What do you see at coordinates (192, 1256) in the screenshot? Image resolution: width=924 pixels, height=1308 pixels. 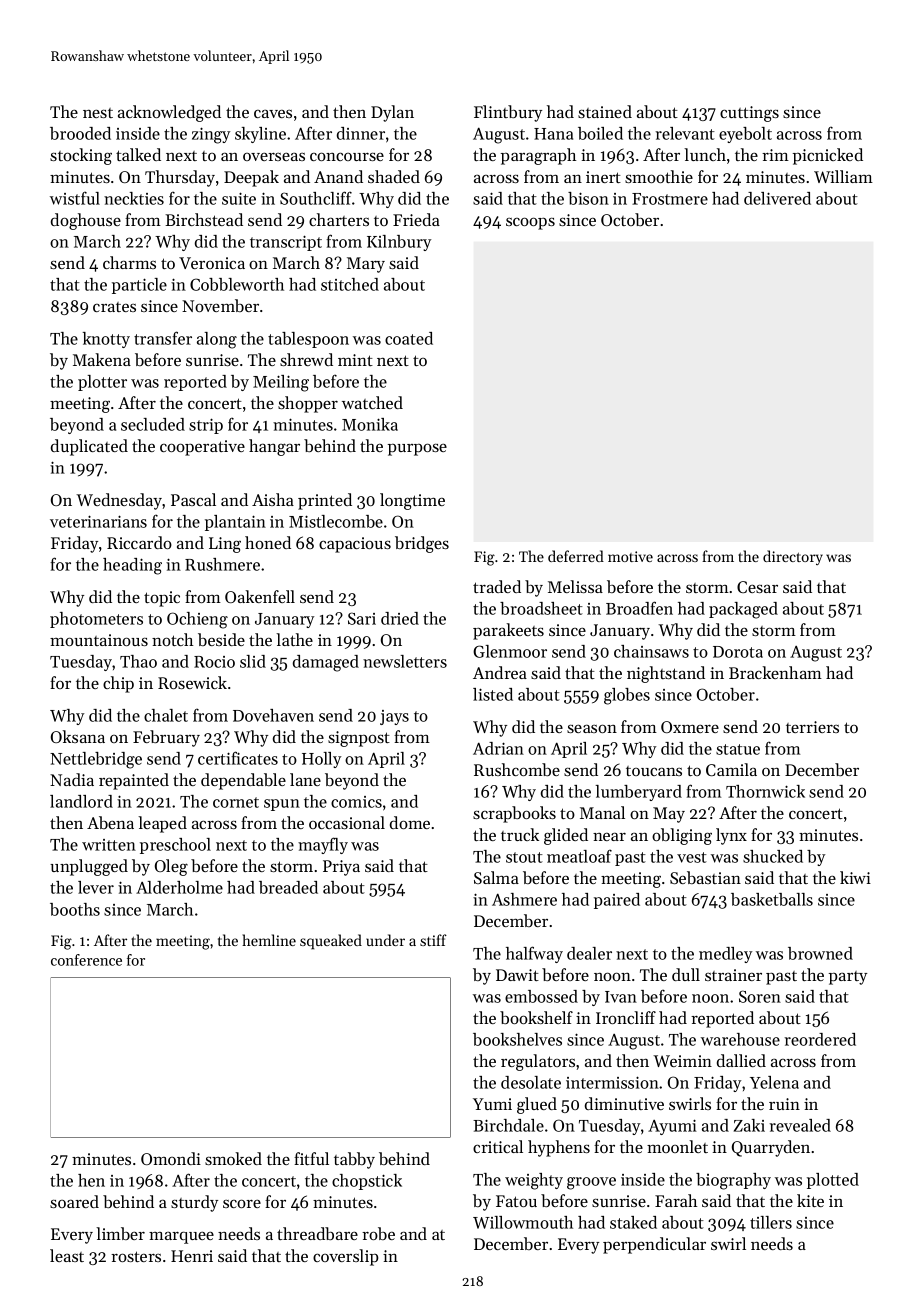 I see `Henri` at bounding box center [192, 1256].
